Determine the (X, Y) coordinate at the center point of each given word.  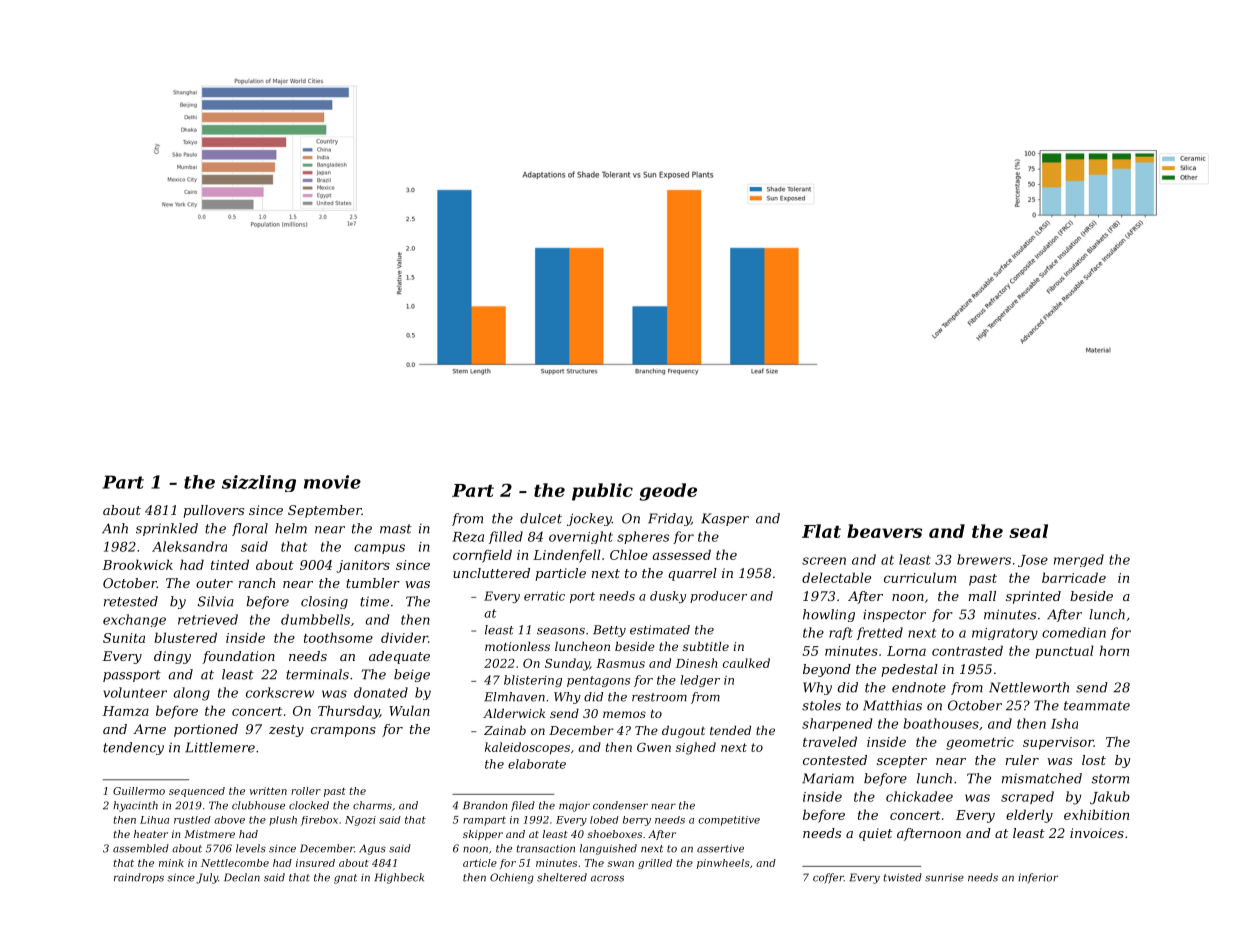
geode (668, 492)
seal (1028, 531)
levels (251, 848)
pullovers (213, 511)
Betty (609, 631)
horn (1114, 650)
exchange (134, 620)
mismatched (1042, 778)
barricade (1074, 577)
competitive (729, 821)
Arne (149, 729)
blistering (533, 681)
